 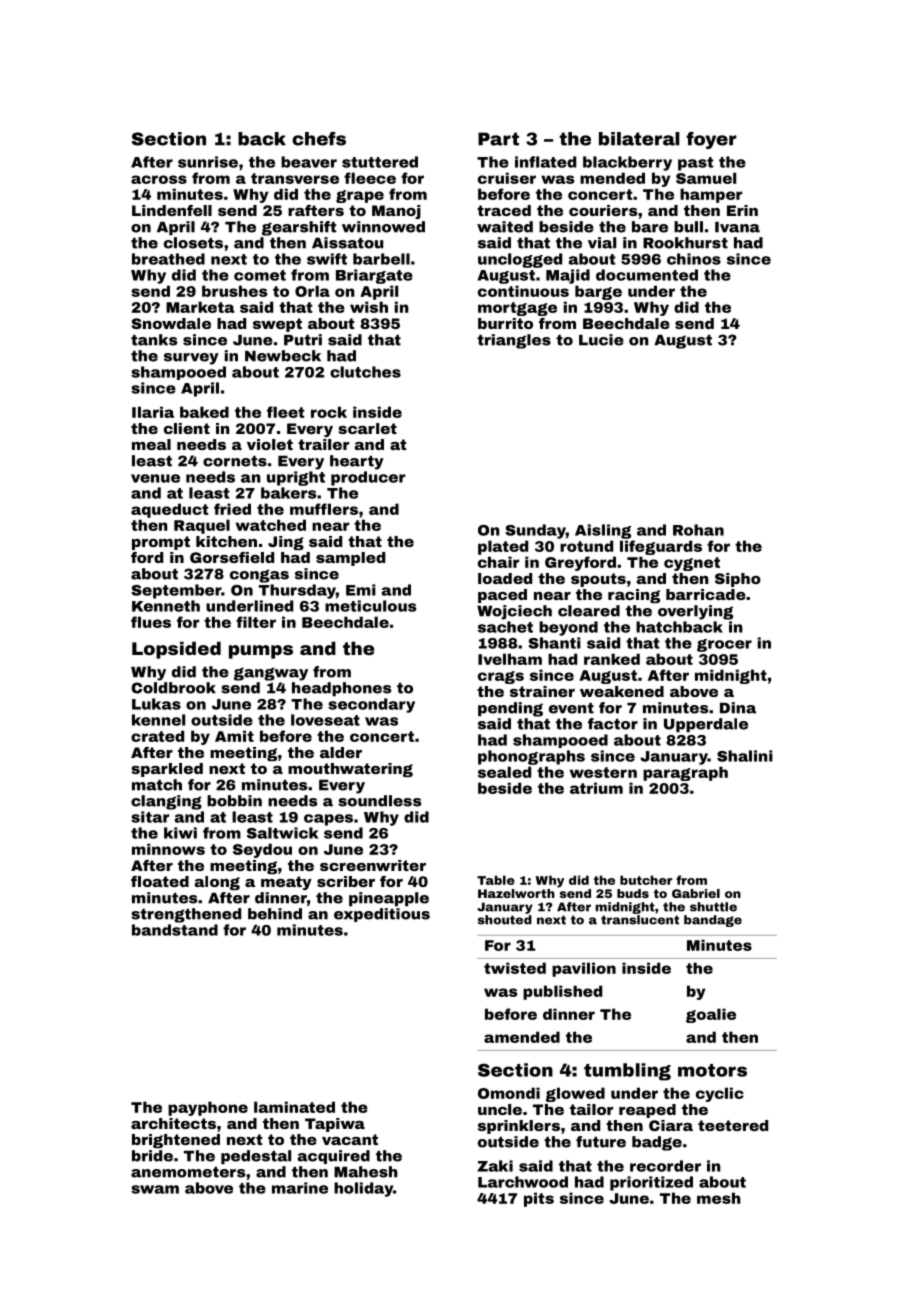 What do you see at coordinates (539, 1199) in the screenshot?
I see `pits` at bounding box center [539, 1199].
